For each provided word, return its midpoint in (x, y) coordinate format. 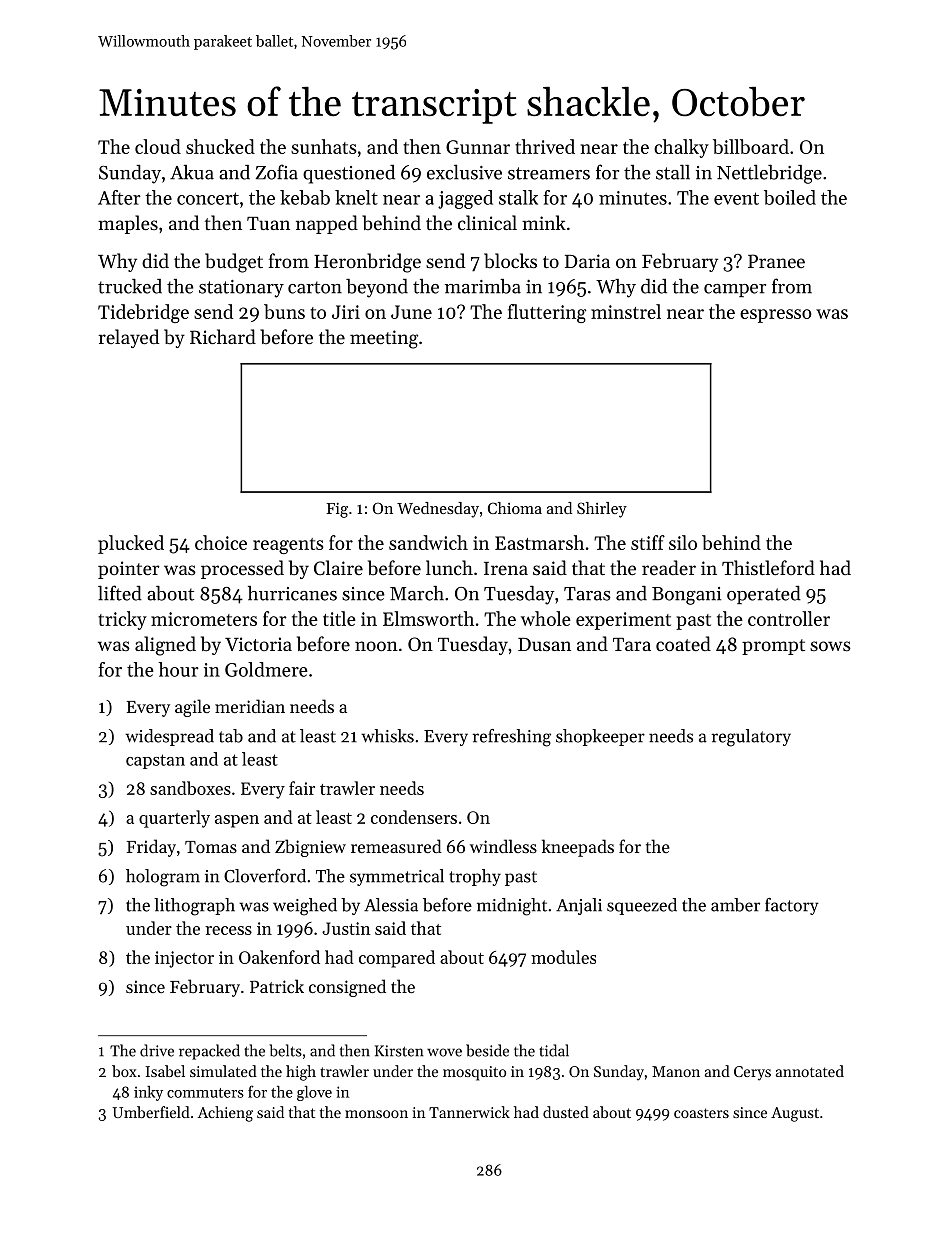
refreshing (512, 738)
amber (735, 905)
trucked (130, 286)
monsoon (376, 1114)
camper (735, 290)
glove (314, 1093)
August (795, 1114)
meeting (384, 339)
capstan (155, 761)
